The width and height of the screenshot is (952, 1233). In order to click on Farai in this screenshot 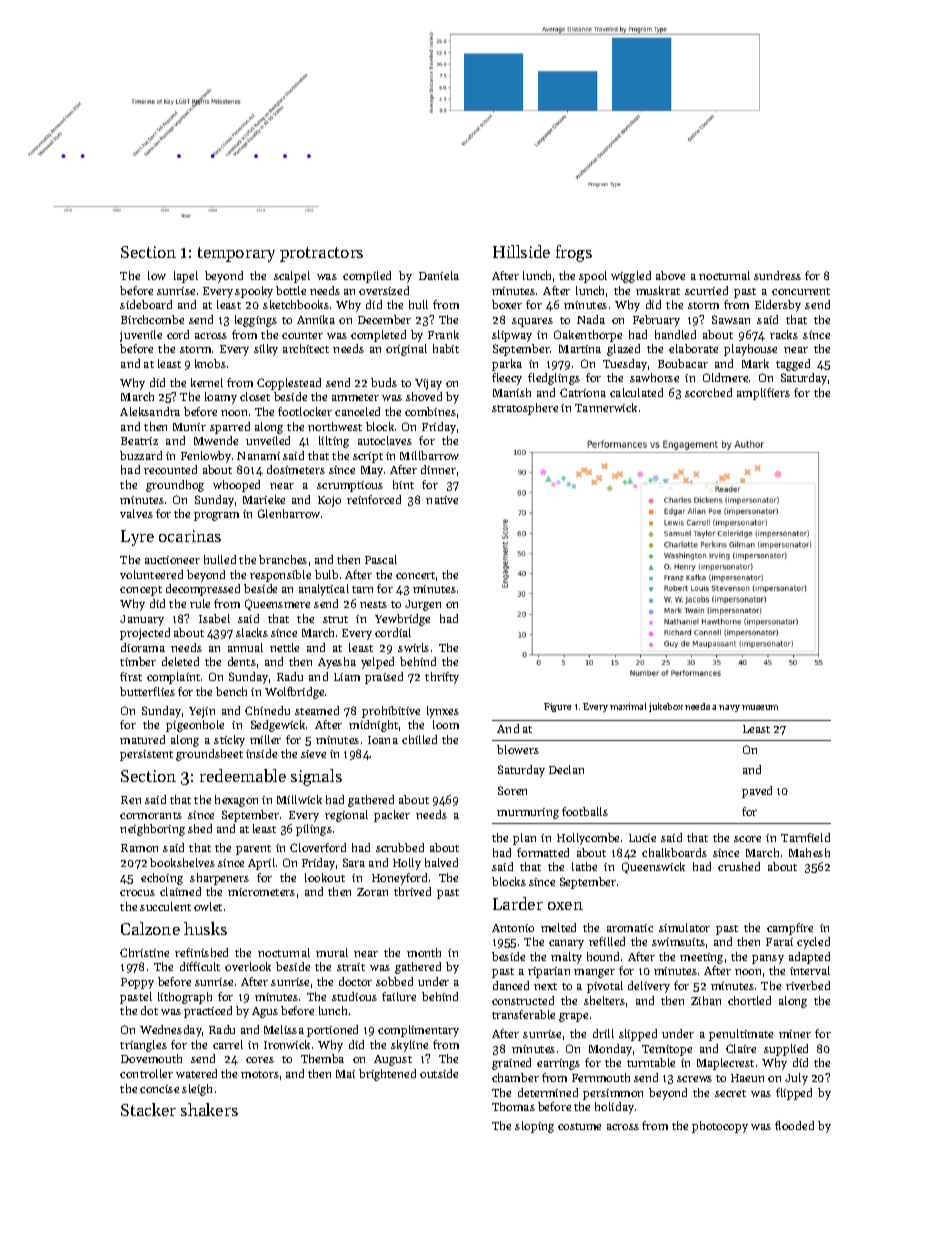, I will do `click(779, 942)`.
